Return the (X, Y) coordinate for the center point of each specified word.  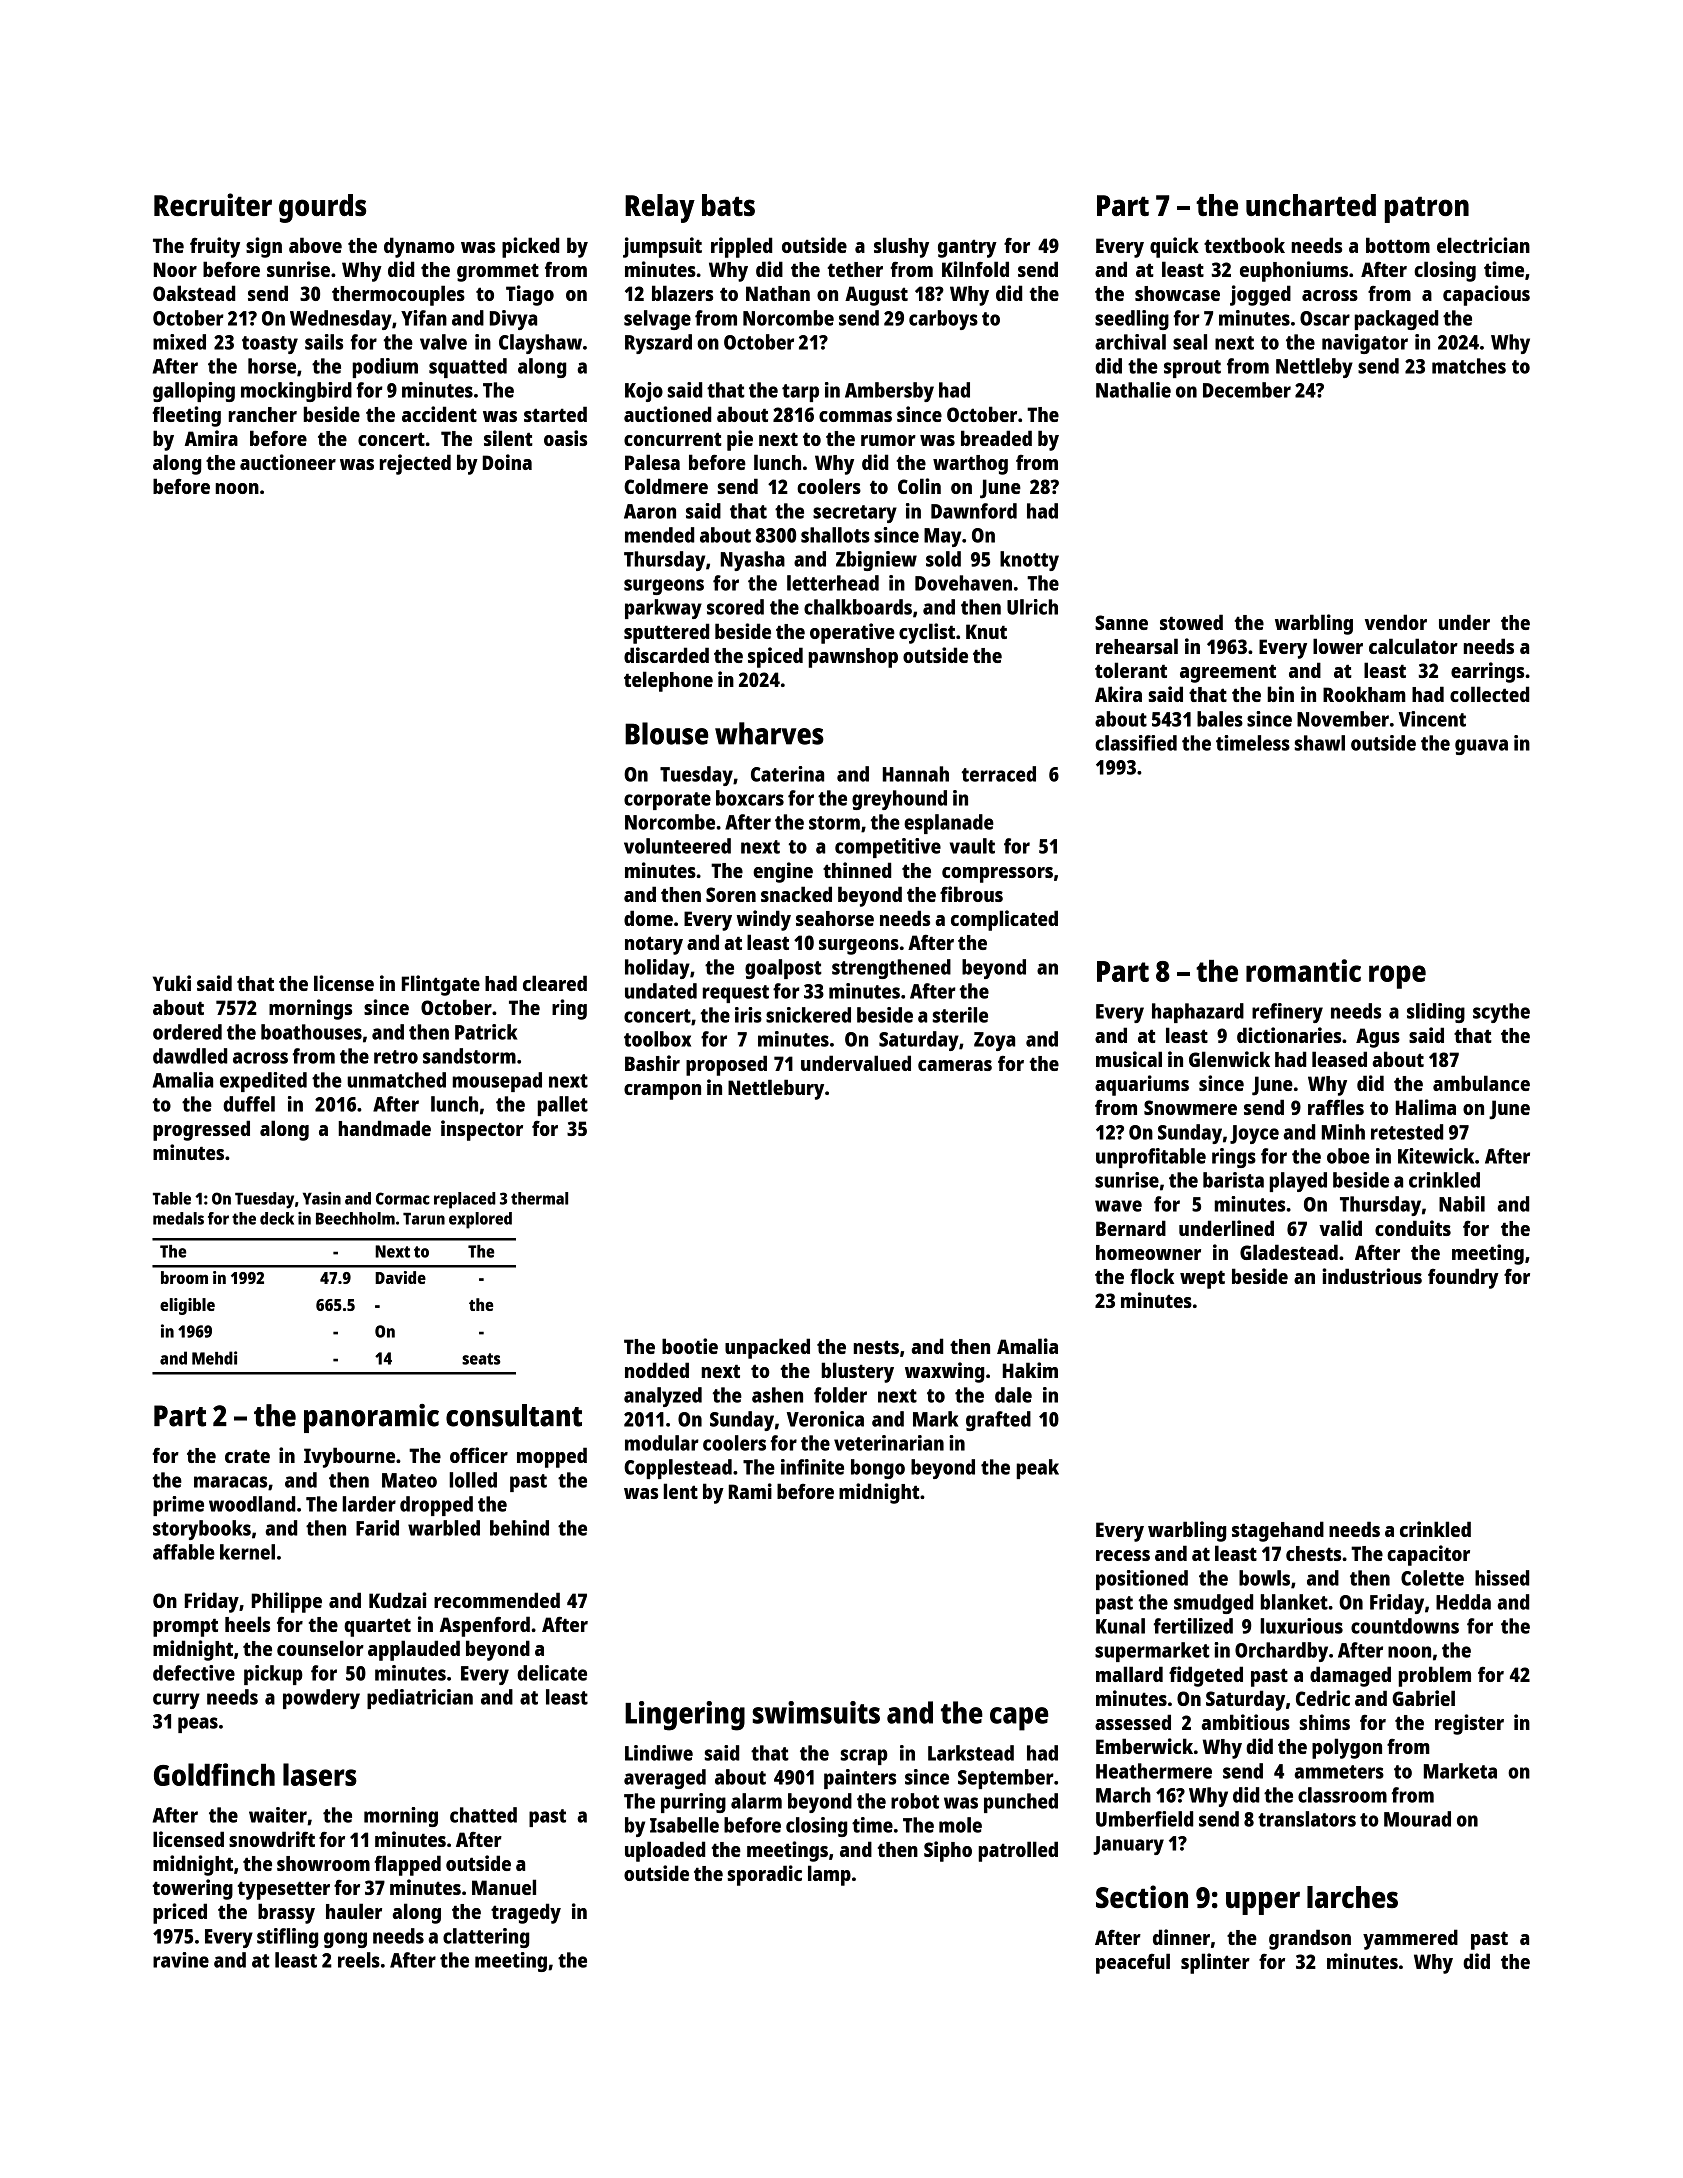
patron (1427, 209)
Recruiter (213, 204)
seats (481, 1359)
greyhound (899, 800)
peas (198, 1725)
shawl (1320, 743)
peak (1037, 1469)
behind (519, 1528)
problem (1434, 1676)
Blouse (666, 733)
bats (728, 205)
